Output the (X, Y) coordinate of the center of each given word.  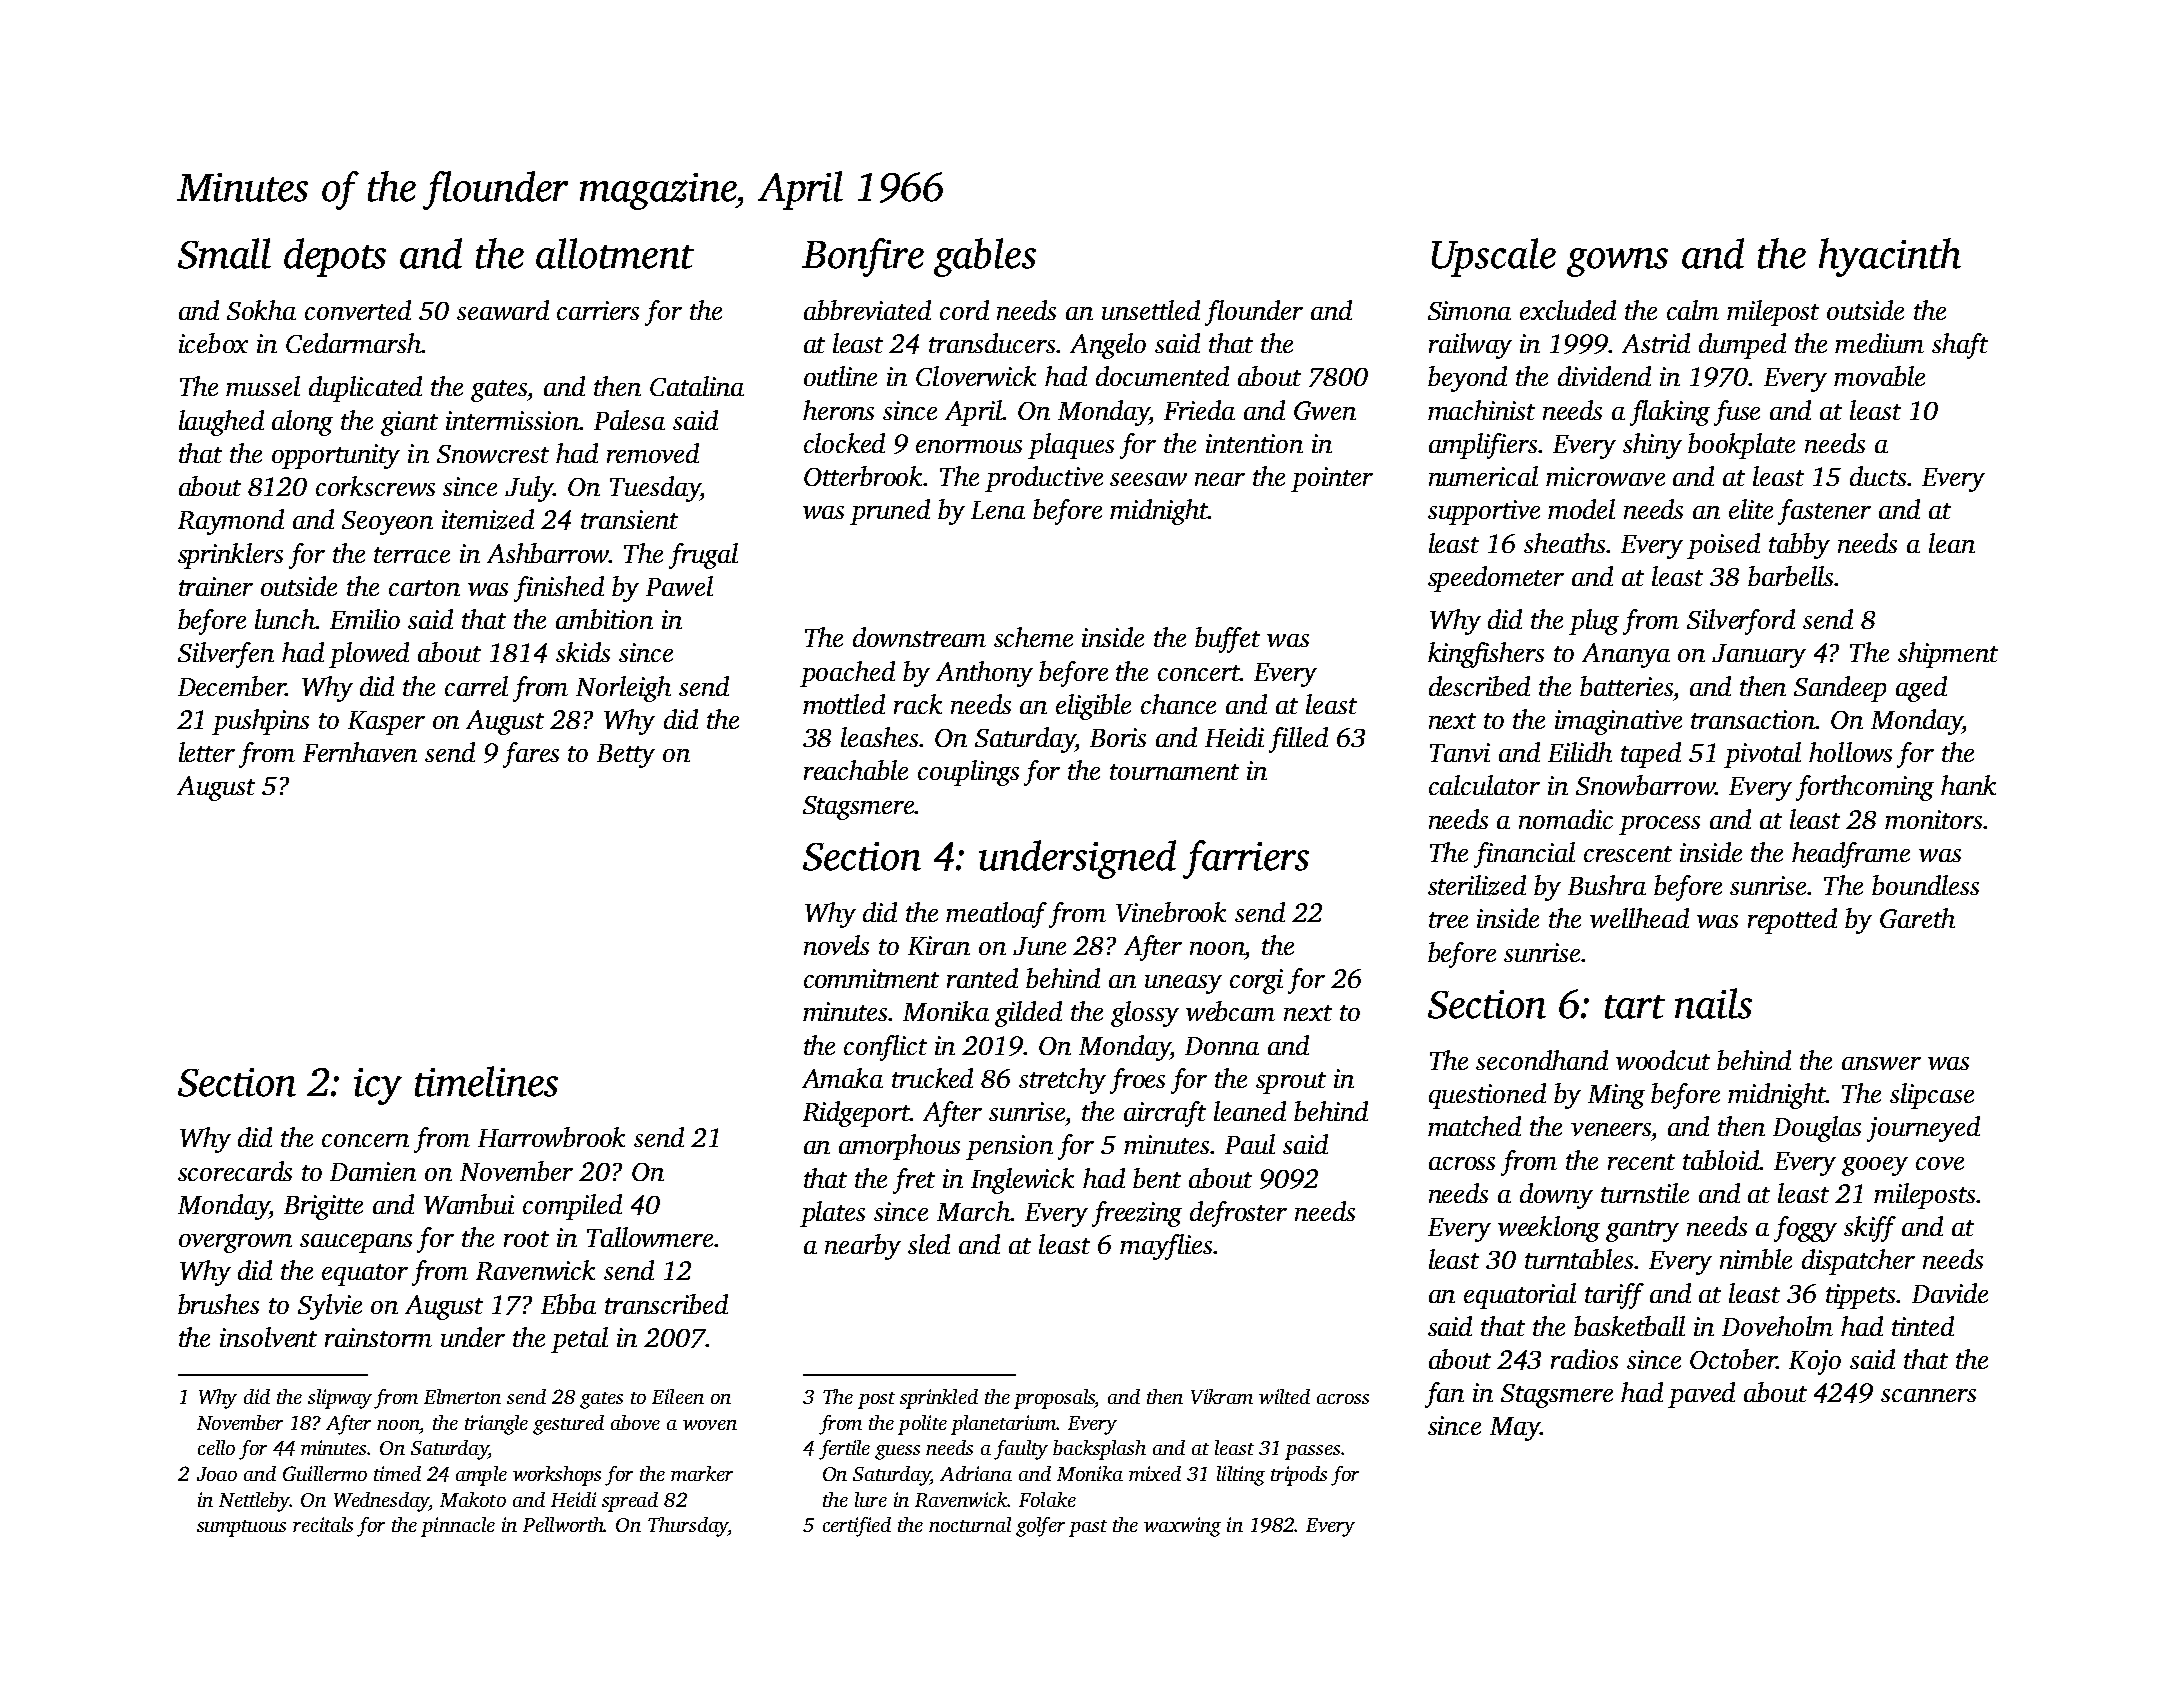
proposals (1054, 1399)
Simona (1469, 310)
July (529, 489)
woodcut (1663, 1060)
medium (1879, 343)
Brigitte (323, 1207)
